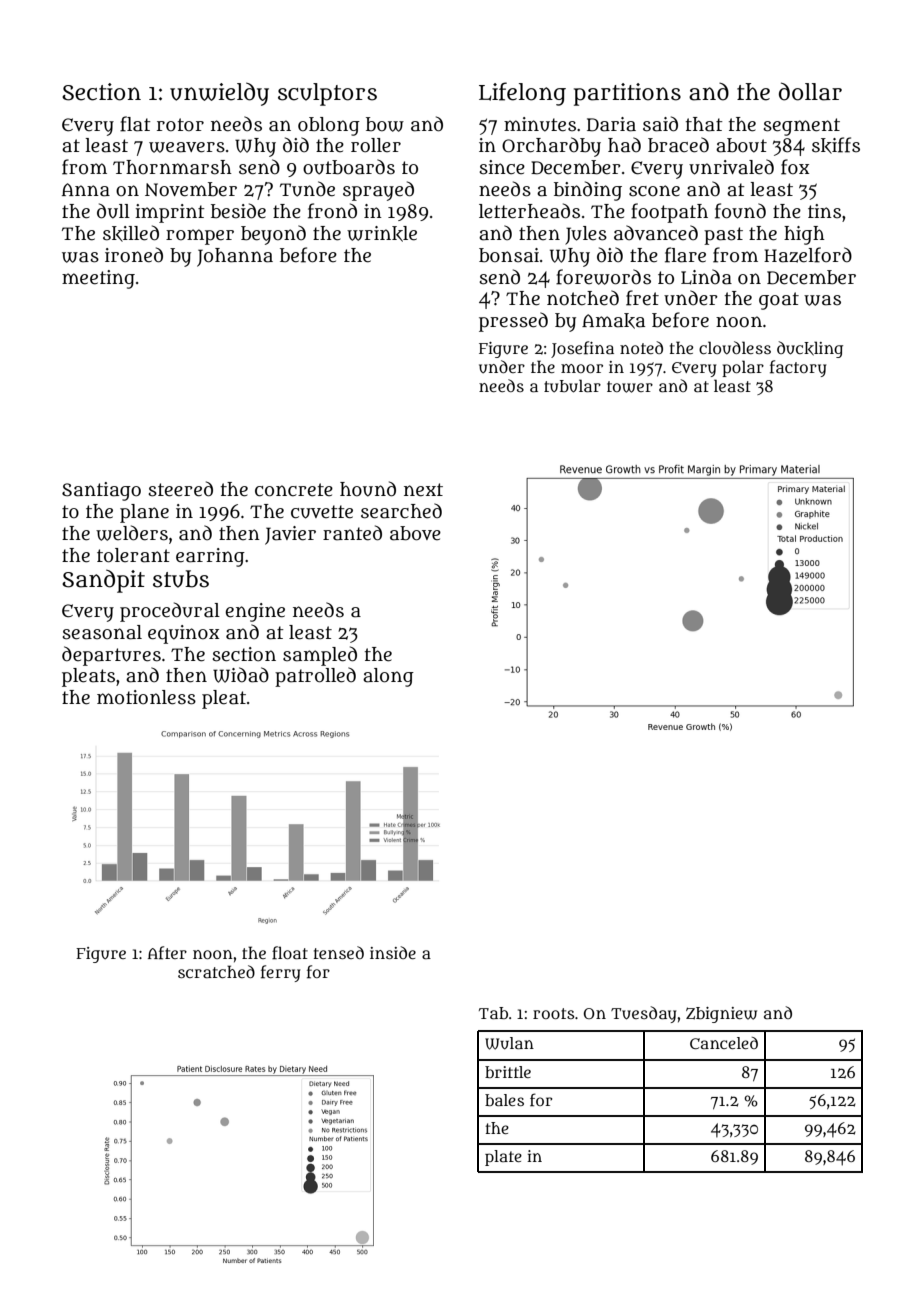  I want to click on bow, so click(385, 124).
